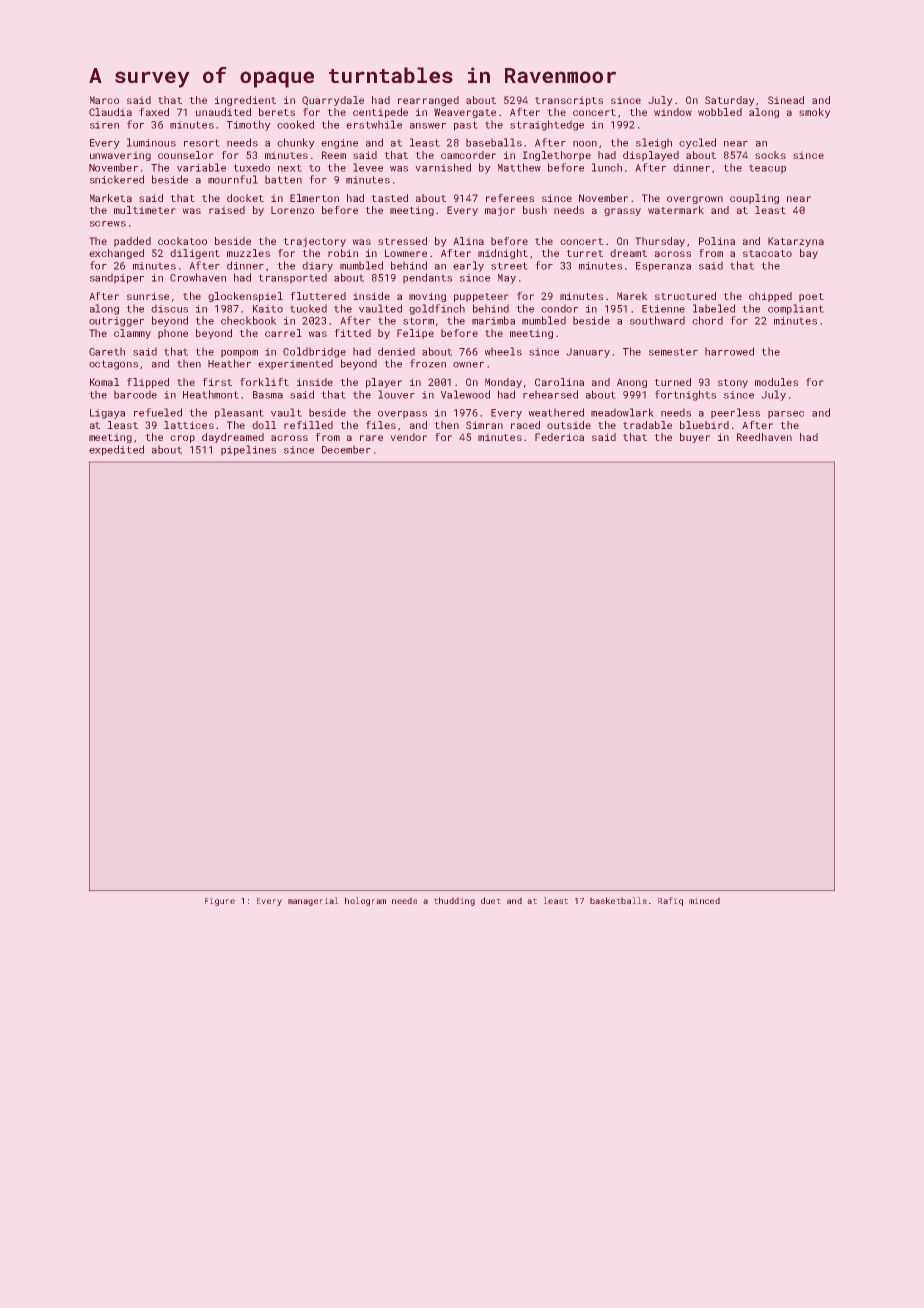 Image resolution: width=924 pixels, height=1308 pixels. What do you see at coordinates (796, 309) in the page?
I see `compliant` at bounding box center [796, 309].
